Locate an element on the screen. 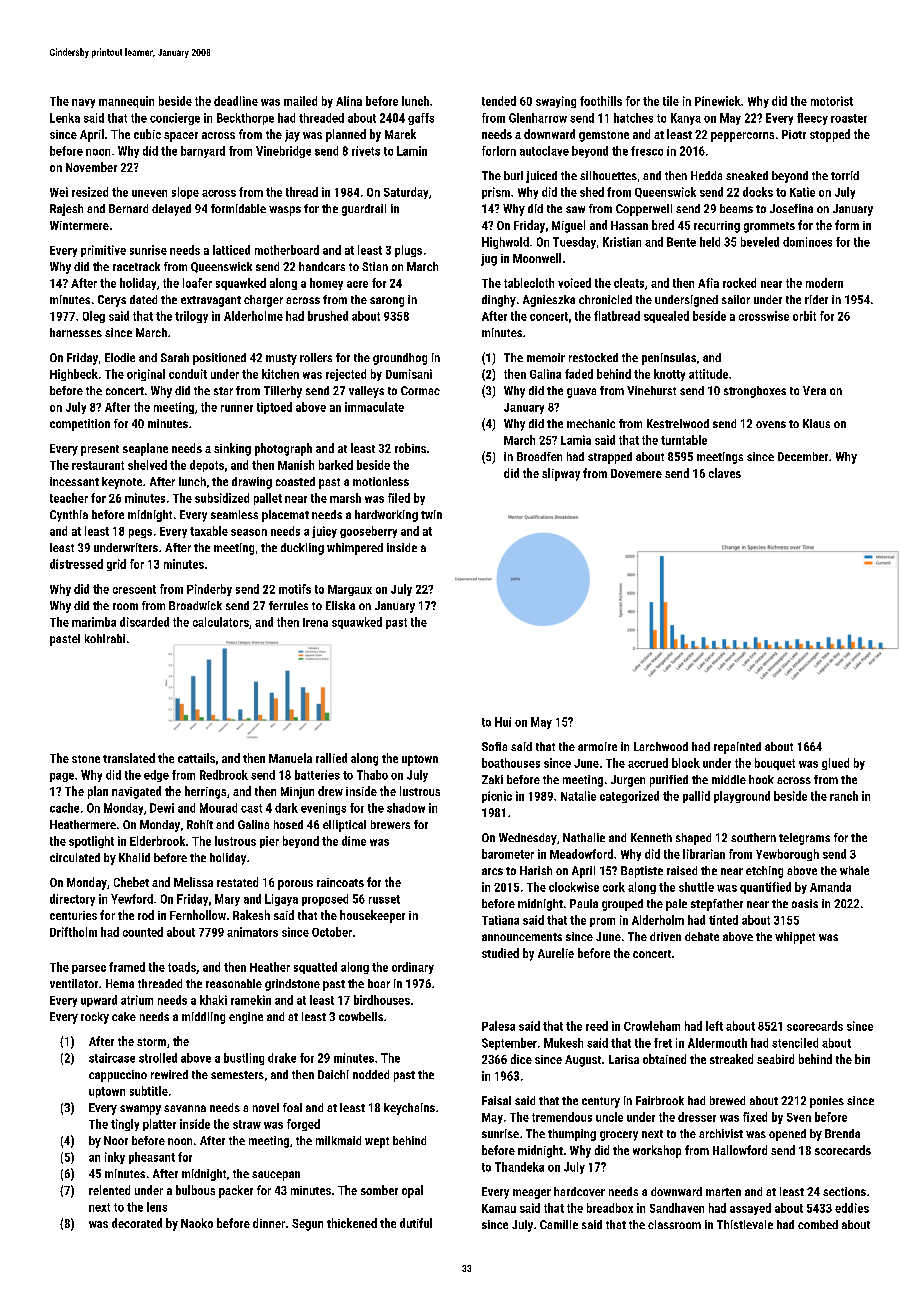 This screenshot has height=1308, width=924. motorist is located at coordinates (832, 101).
